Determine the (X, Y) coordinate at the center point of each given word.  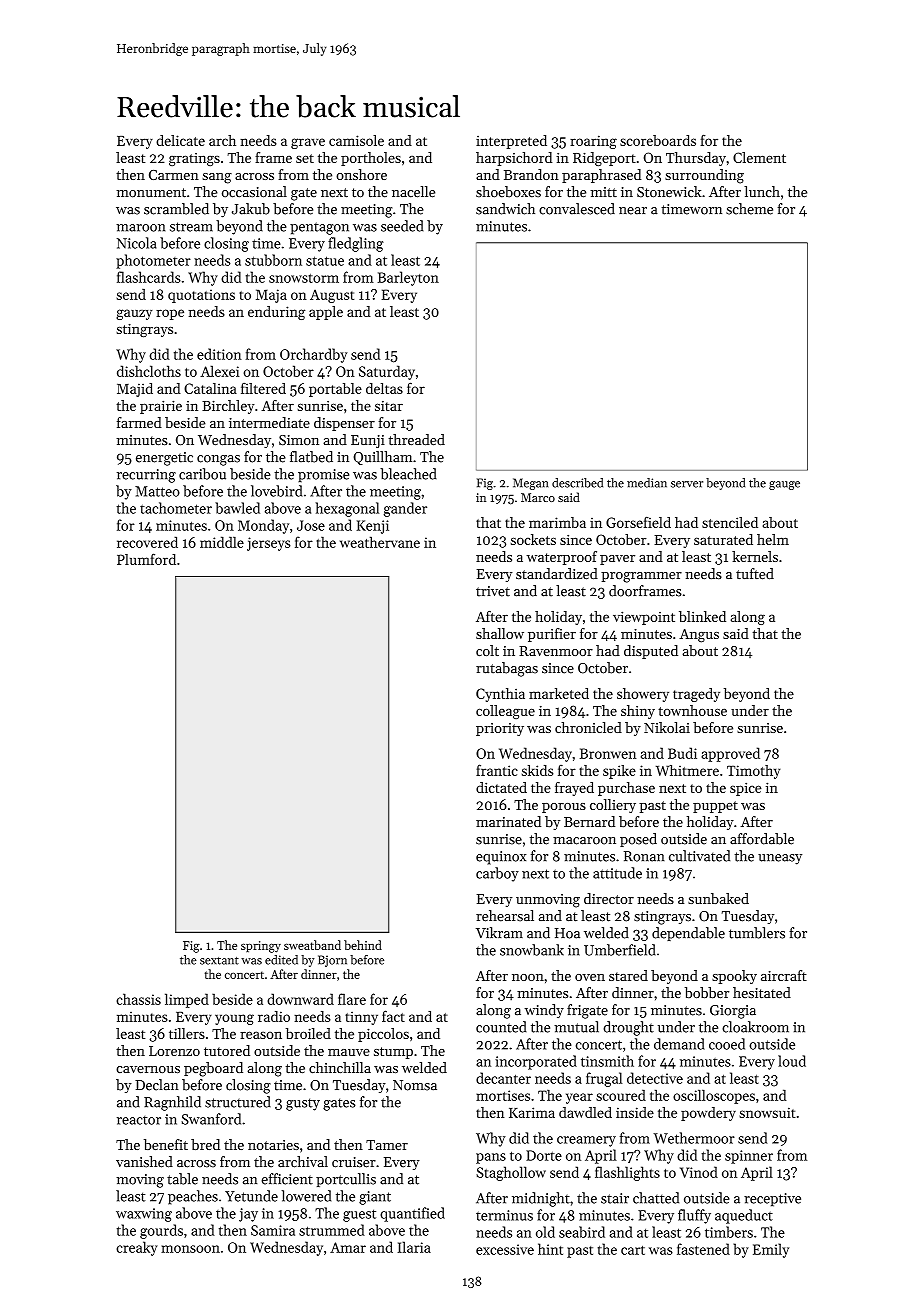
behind (363, 945)
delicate (180, 140)
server (687, 484)
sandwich (505, 209)
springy (261, 947)
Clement (759, 157)
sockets (533, 539)
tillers (187, 1033)
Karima (532, 1112)
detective (655, 1078)
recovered (147, 542)
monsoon (190, 1249)
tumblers (757, 933)
